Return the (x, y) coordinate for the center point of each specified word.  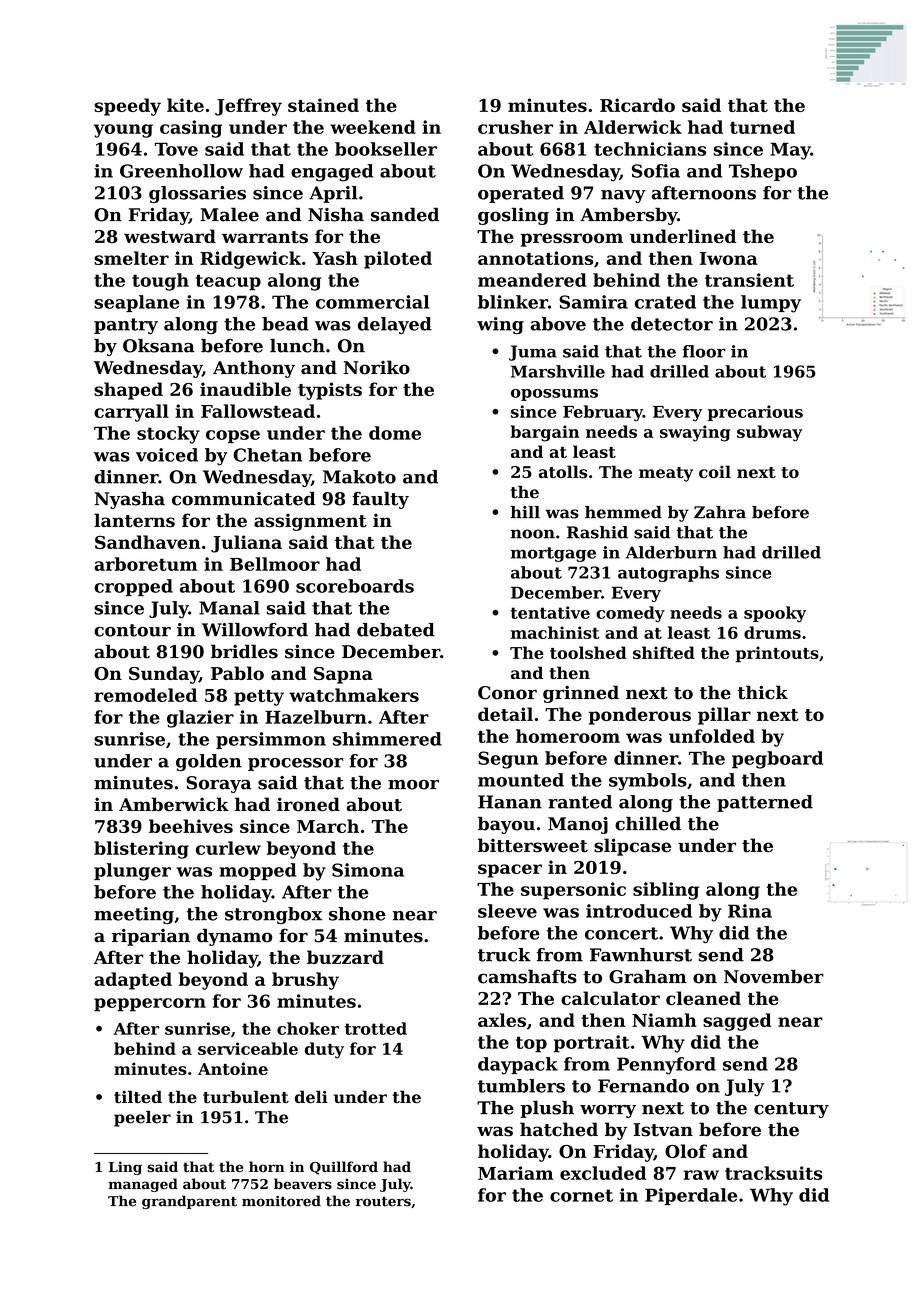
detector (672, 324)
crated (665, 302)
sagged (737, 1022)
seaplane (137, 303)
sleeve (507, 911)
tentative (550, 612)
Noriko (377, 367)
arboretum (146, 564)
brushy (305, 981)
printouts (777, 654)
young (123, 131)
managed (143, 1185)
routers (383, 1202)
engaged (332, 173)
